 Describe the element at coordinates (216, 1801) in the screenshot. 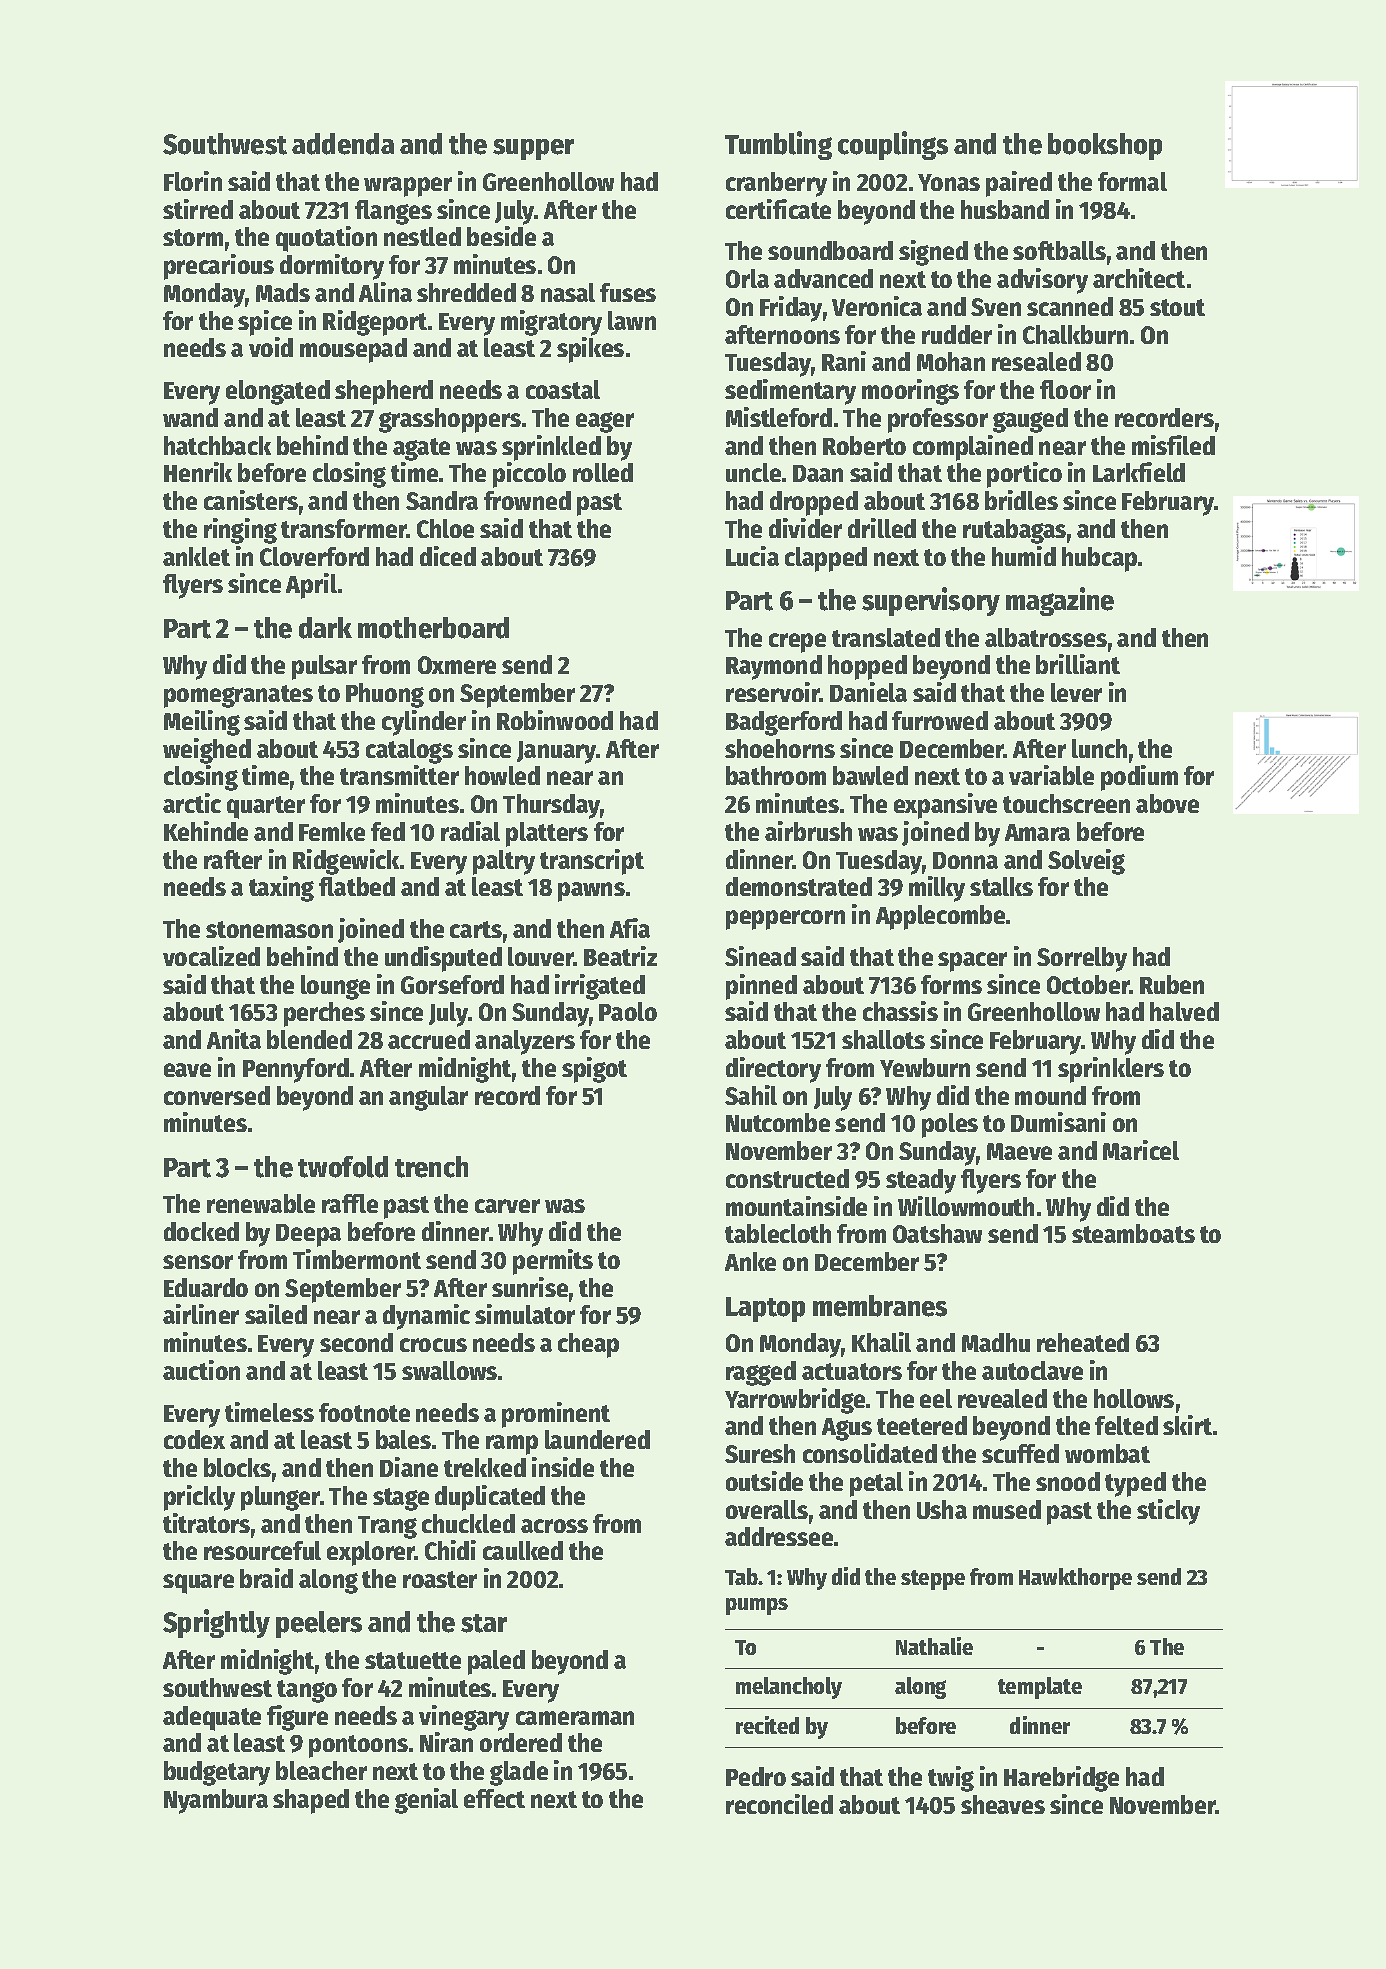

I see `Nyambura` at that location.
